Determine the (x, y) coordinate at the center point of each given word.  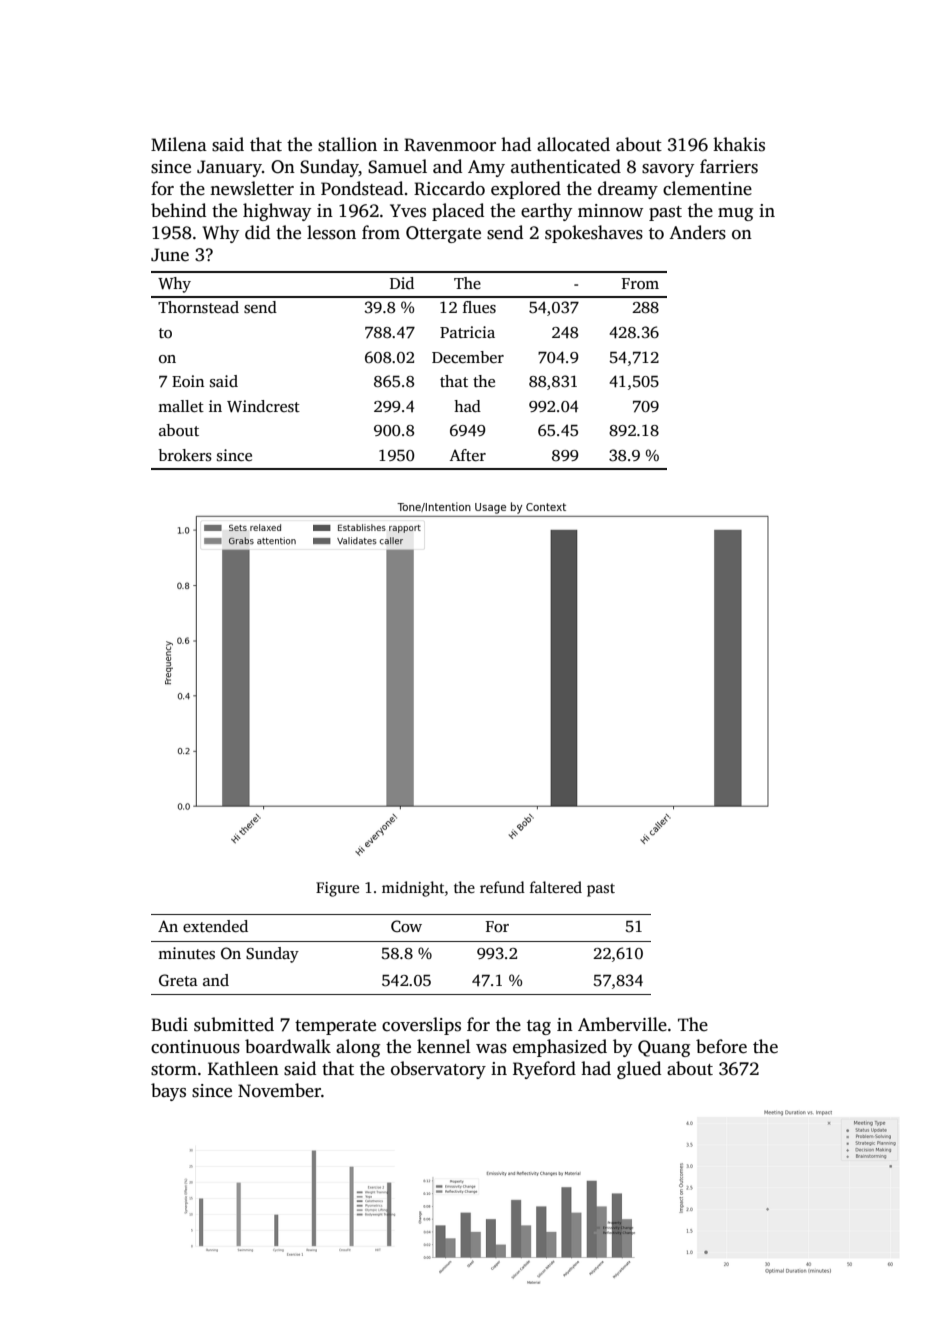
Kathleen (243, 1068)
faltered (556, 887)
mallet (181, 406)
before (721, 1046)
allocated (573, 144)
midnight (413, 889)
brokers (185, 455)
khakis (739, 144)
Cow (406, 926)
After (468, 455)
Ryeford (544, 1070)
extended (215, 926)
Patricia (467, 332)
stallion (347, 144)
